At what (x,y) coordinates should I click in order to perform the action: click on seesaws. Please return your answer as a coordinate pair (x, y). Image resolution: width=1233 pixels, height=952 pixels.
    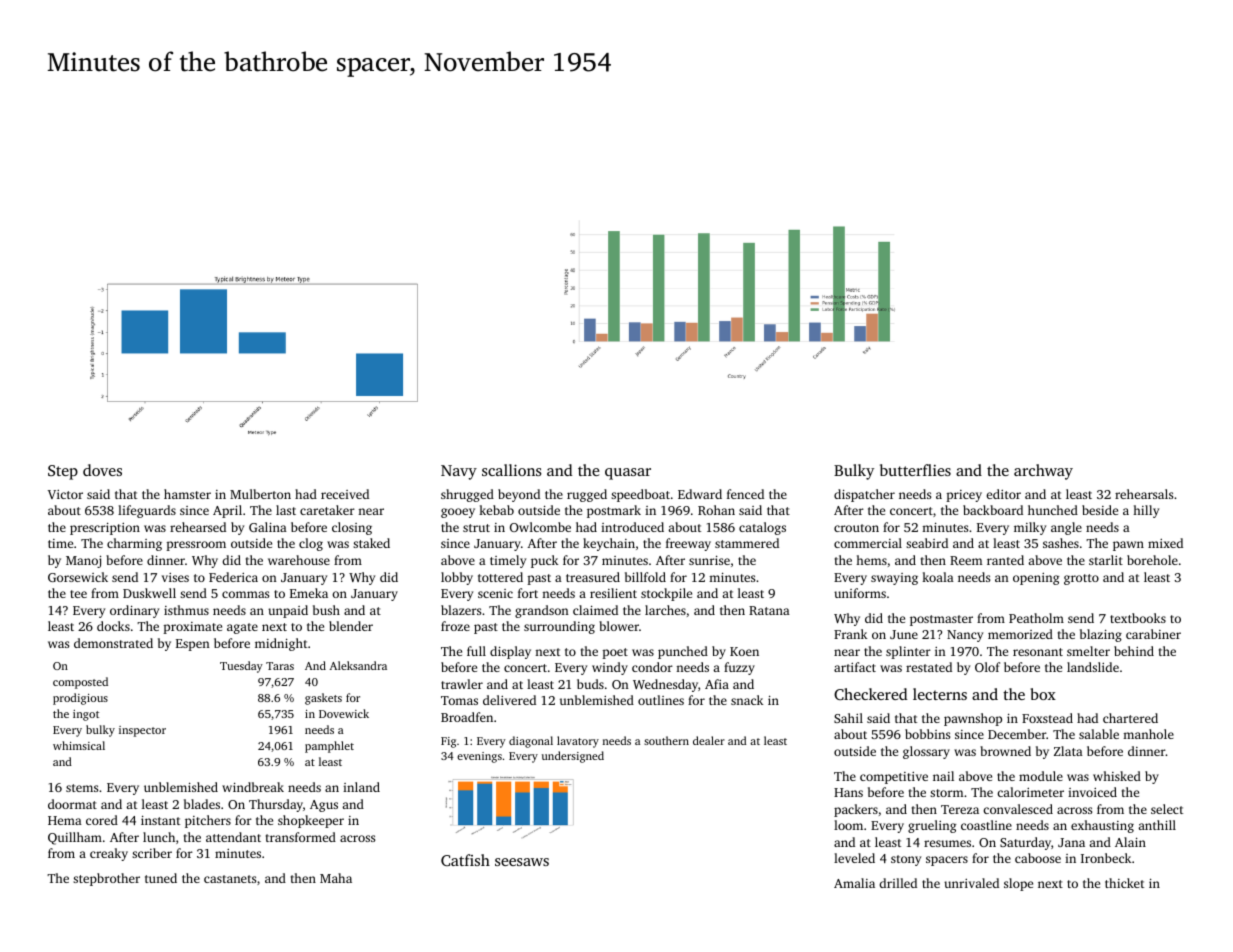
    Looking at the image, I should click on (522, 862).
